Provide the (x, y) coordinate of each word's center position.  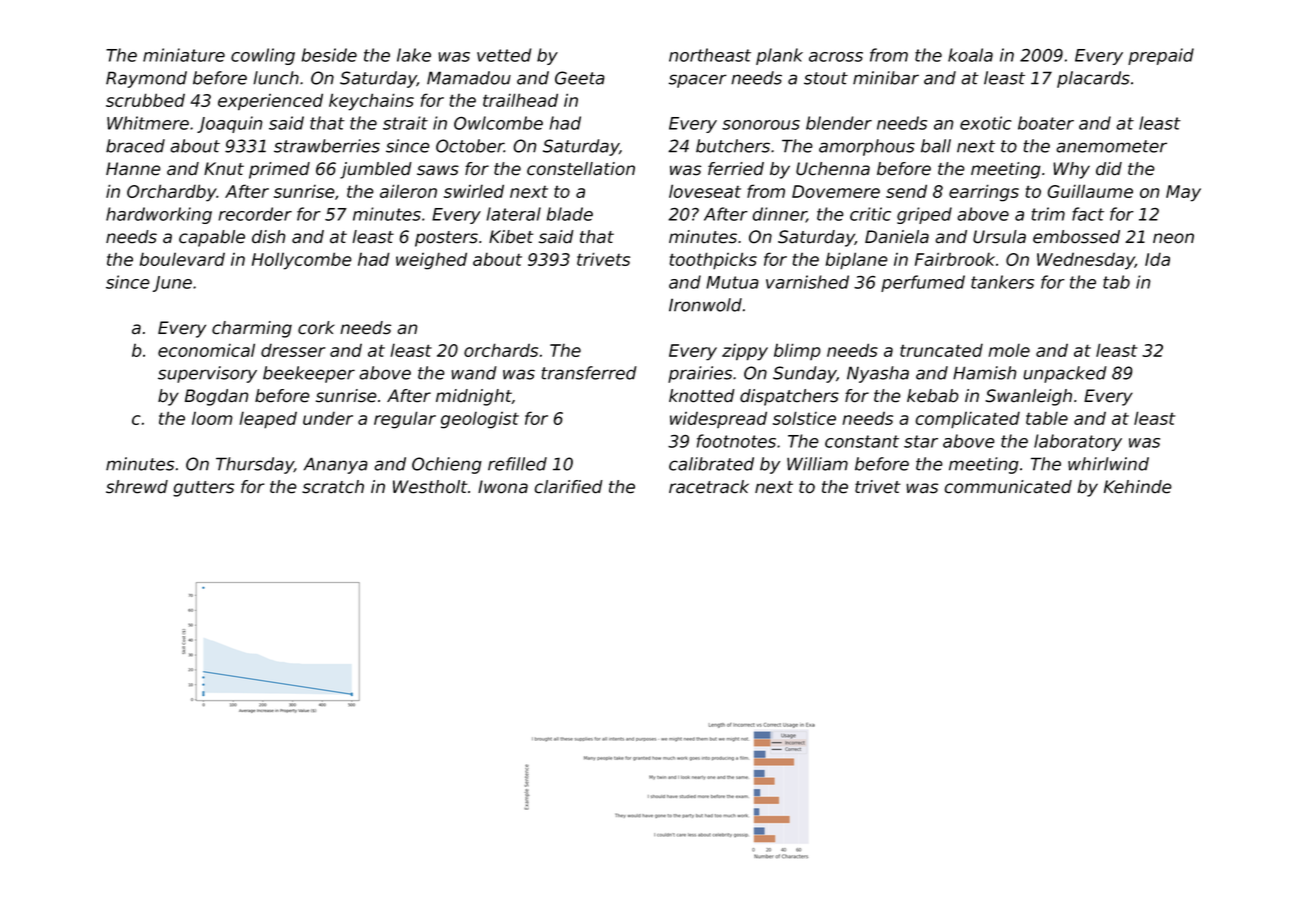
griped (924, 215)
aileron (408, 191)
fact (1088, 214)
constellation (581, 169)
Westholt (430, 487)
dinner (779, 215)
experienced (270, 102)
